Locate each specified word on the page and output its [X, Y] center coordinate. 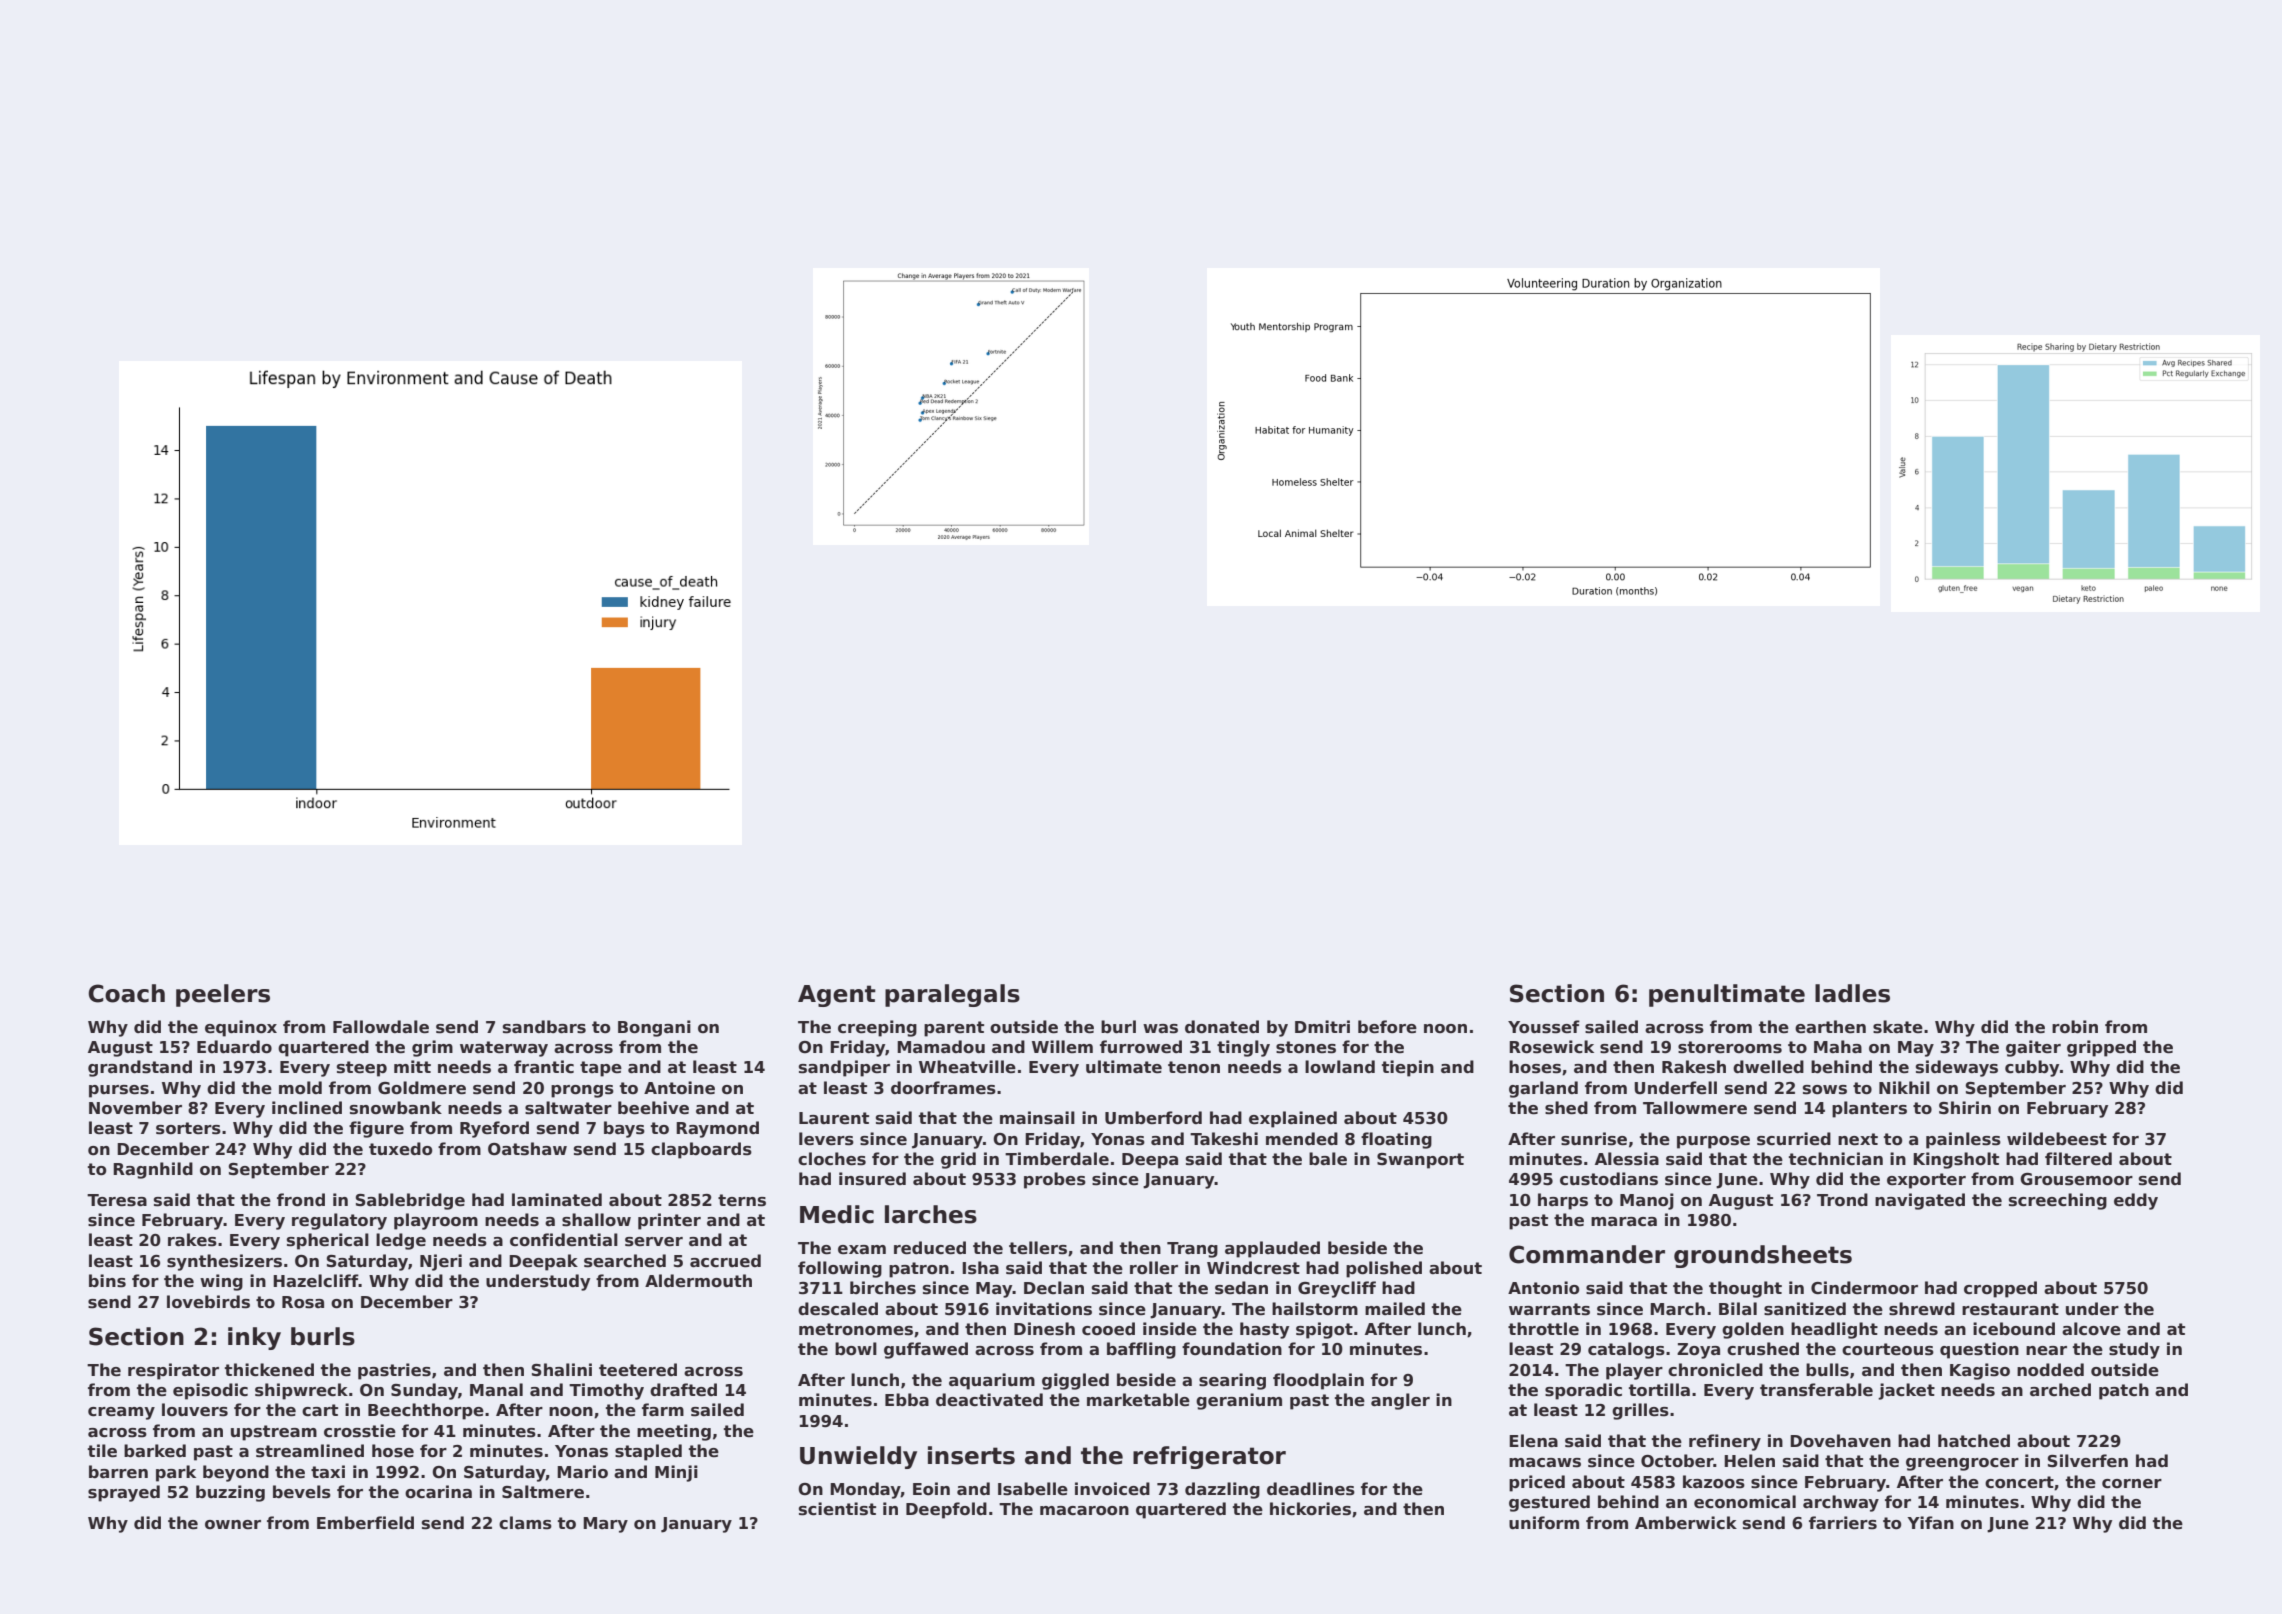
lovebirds [208, 1302]
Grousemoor [2076, 1179]
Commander [1587, 1254]
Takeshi [1224, 1139]
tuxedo [401, 1149]
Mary [605, 1525]
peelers [223, 995]
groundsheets [1763, 1256]
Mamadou [941, 1047]
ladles [1852, 993]
